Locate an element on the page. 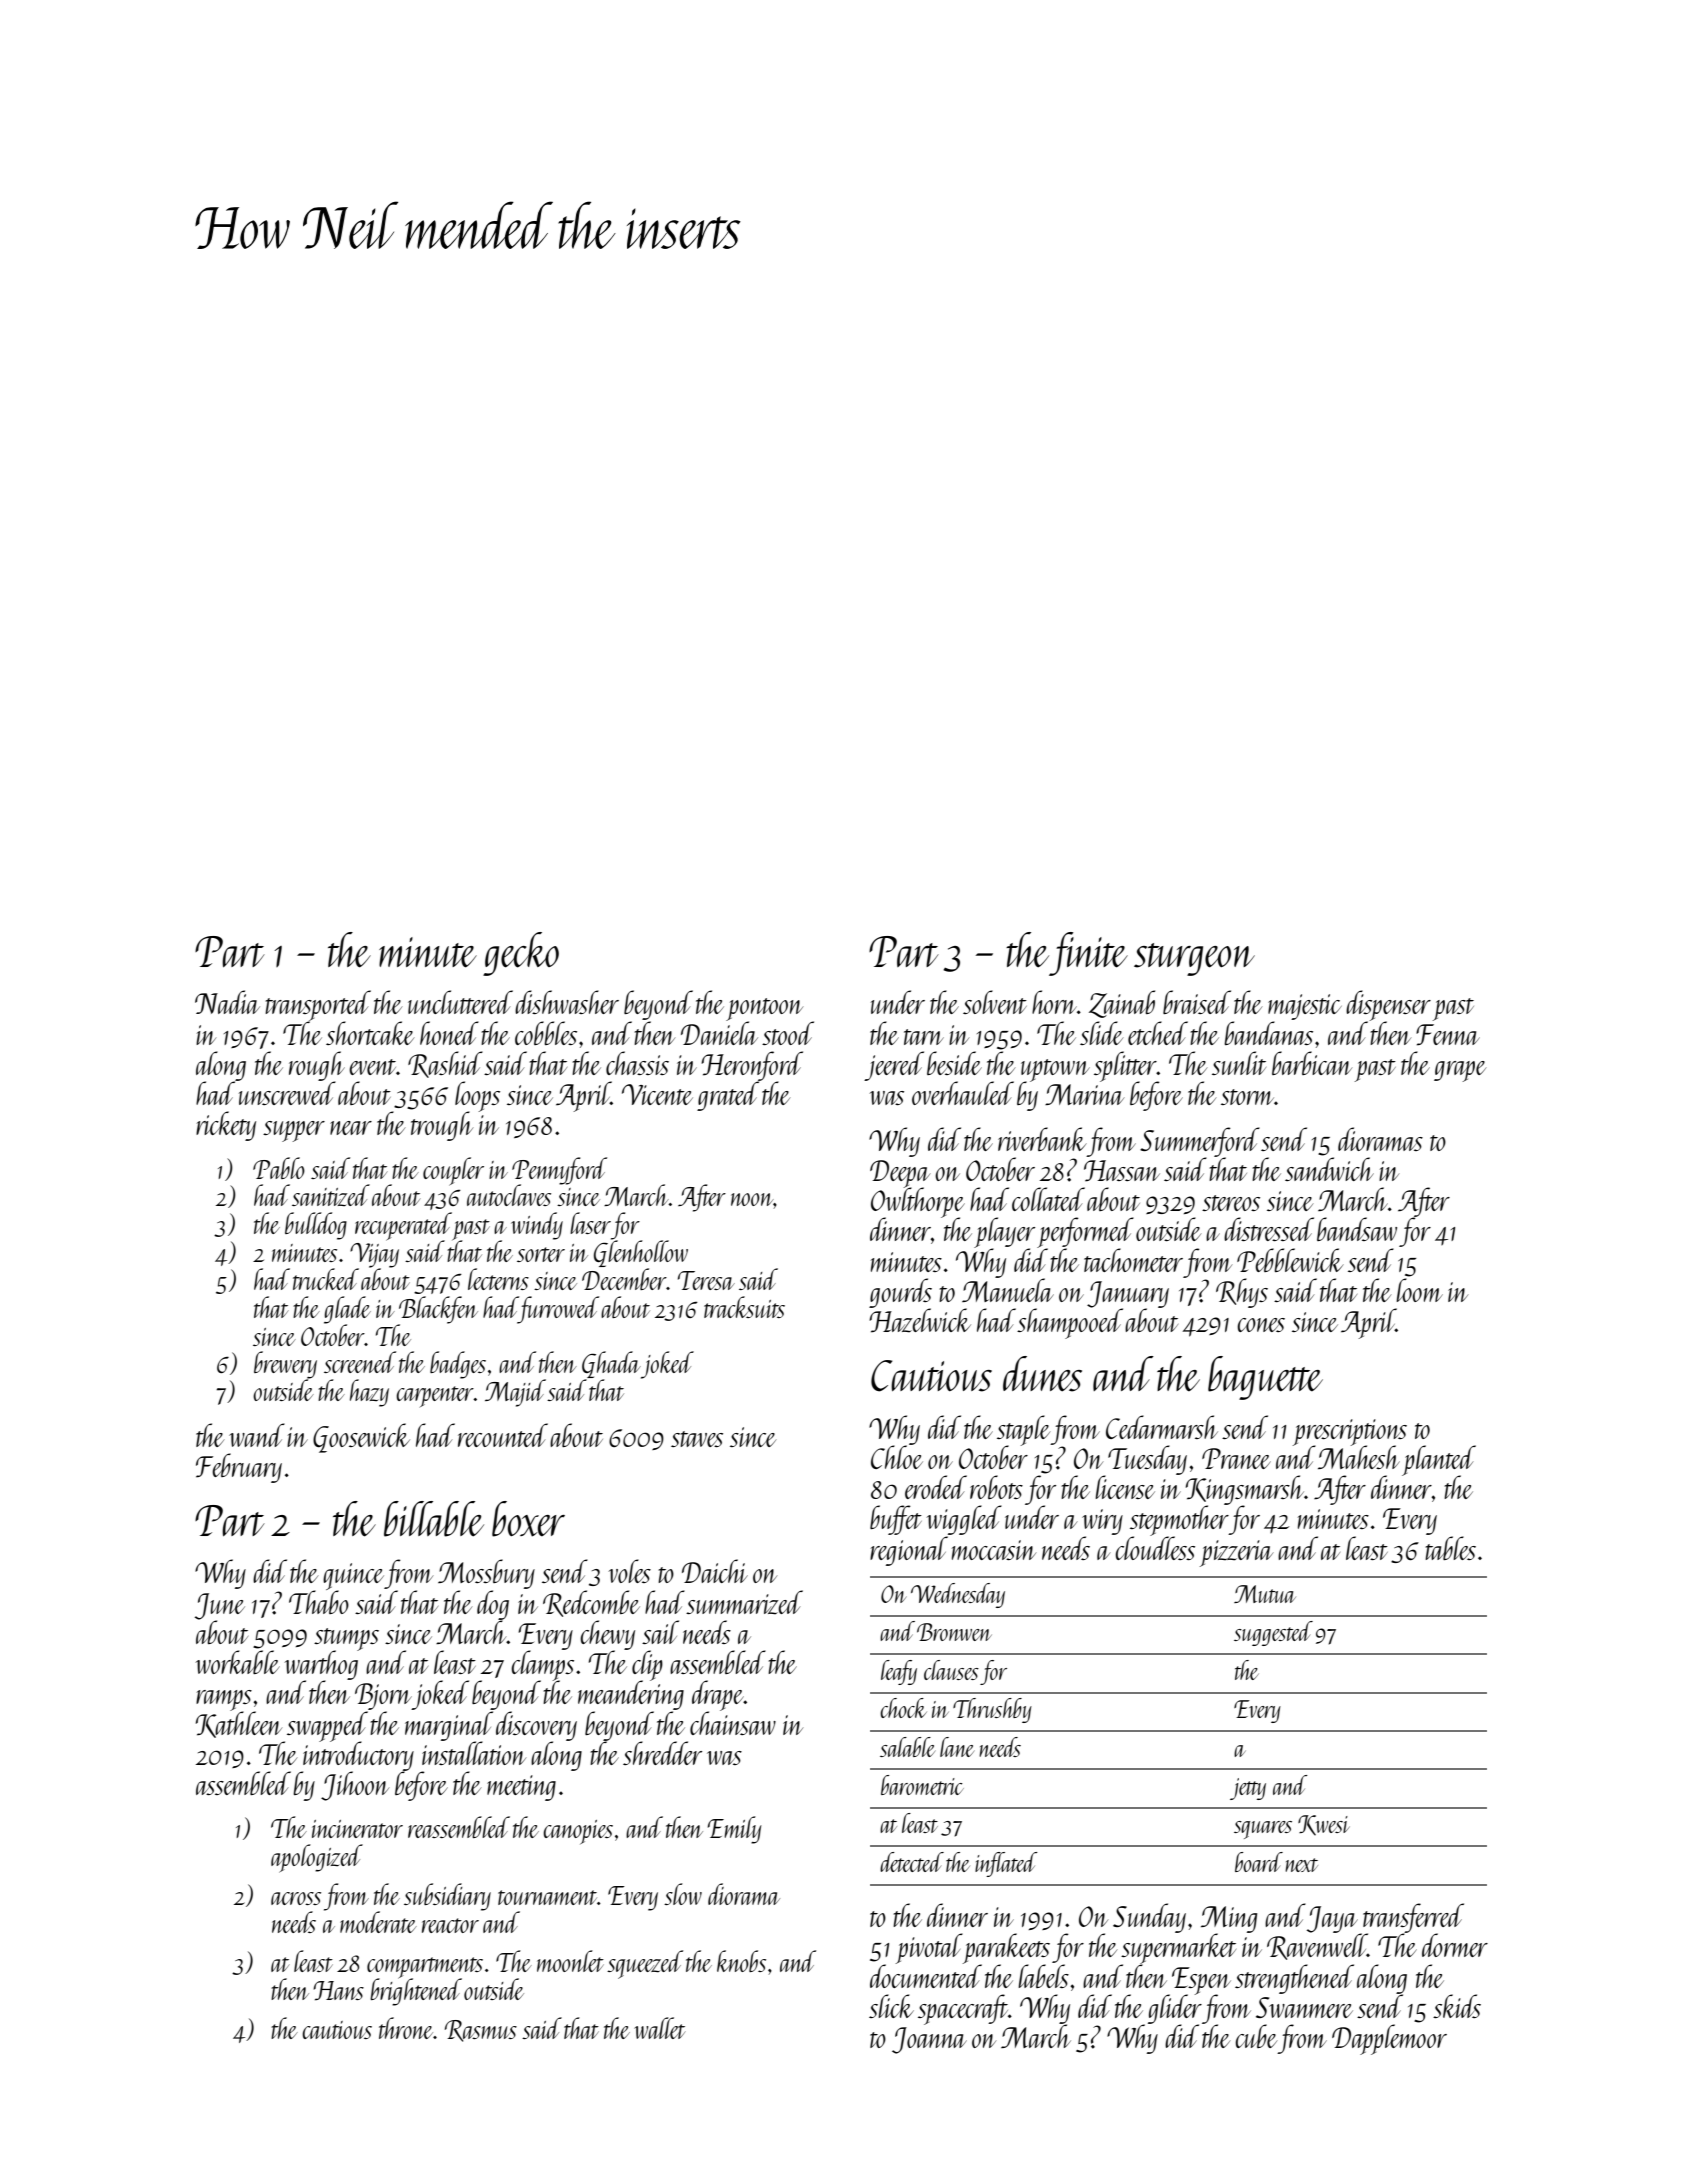 This document has height=2178, width=1683. dunes is located at coordinates (1042, 1374).
